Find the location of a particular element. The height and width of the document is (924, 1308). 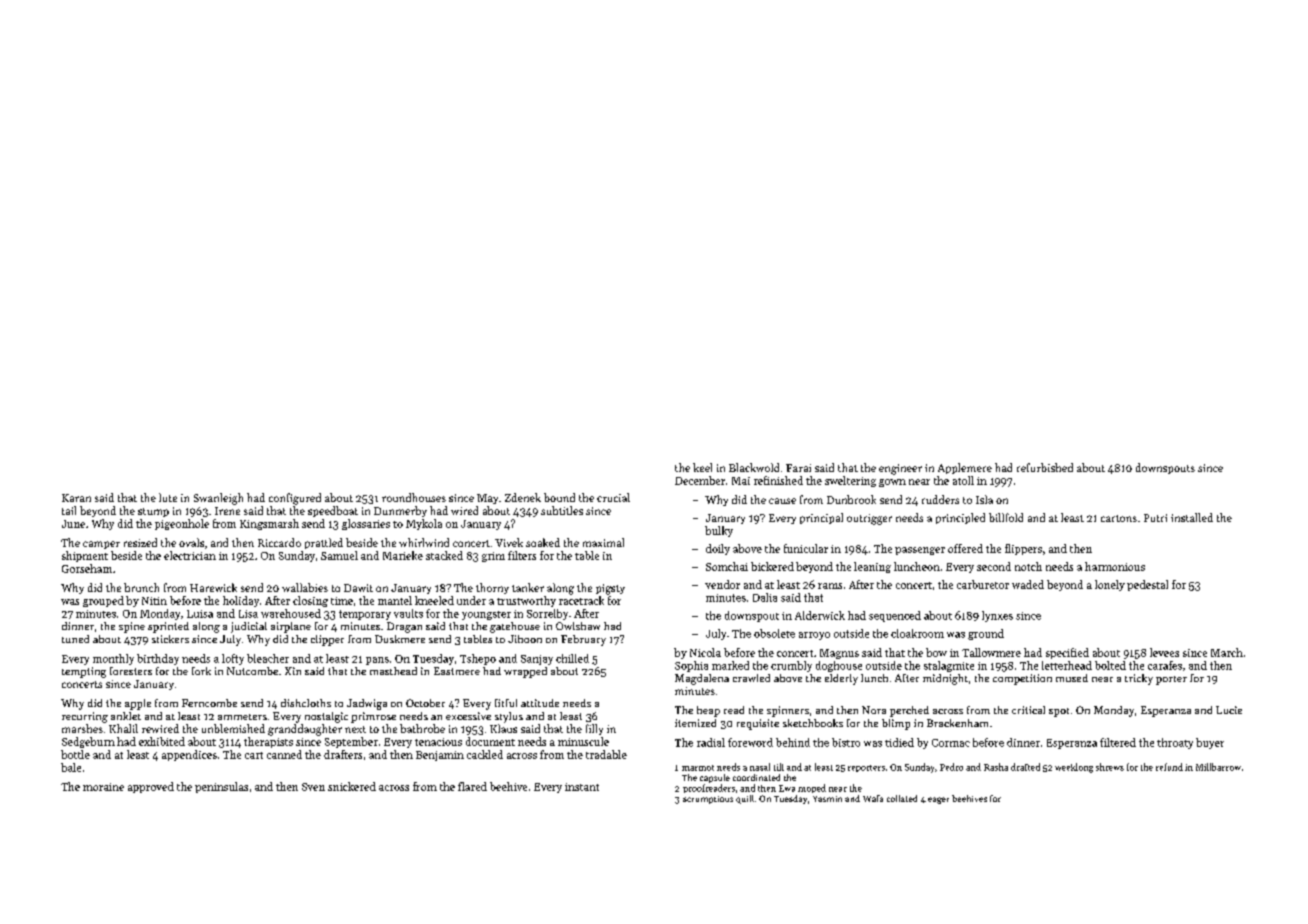

passenger is located at coordinates (920, 551).
